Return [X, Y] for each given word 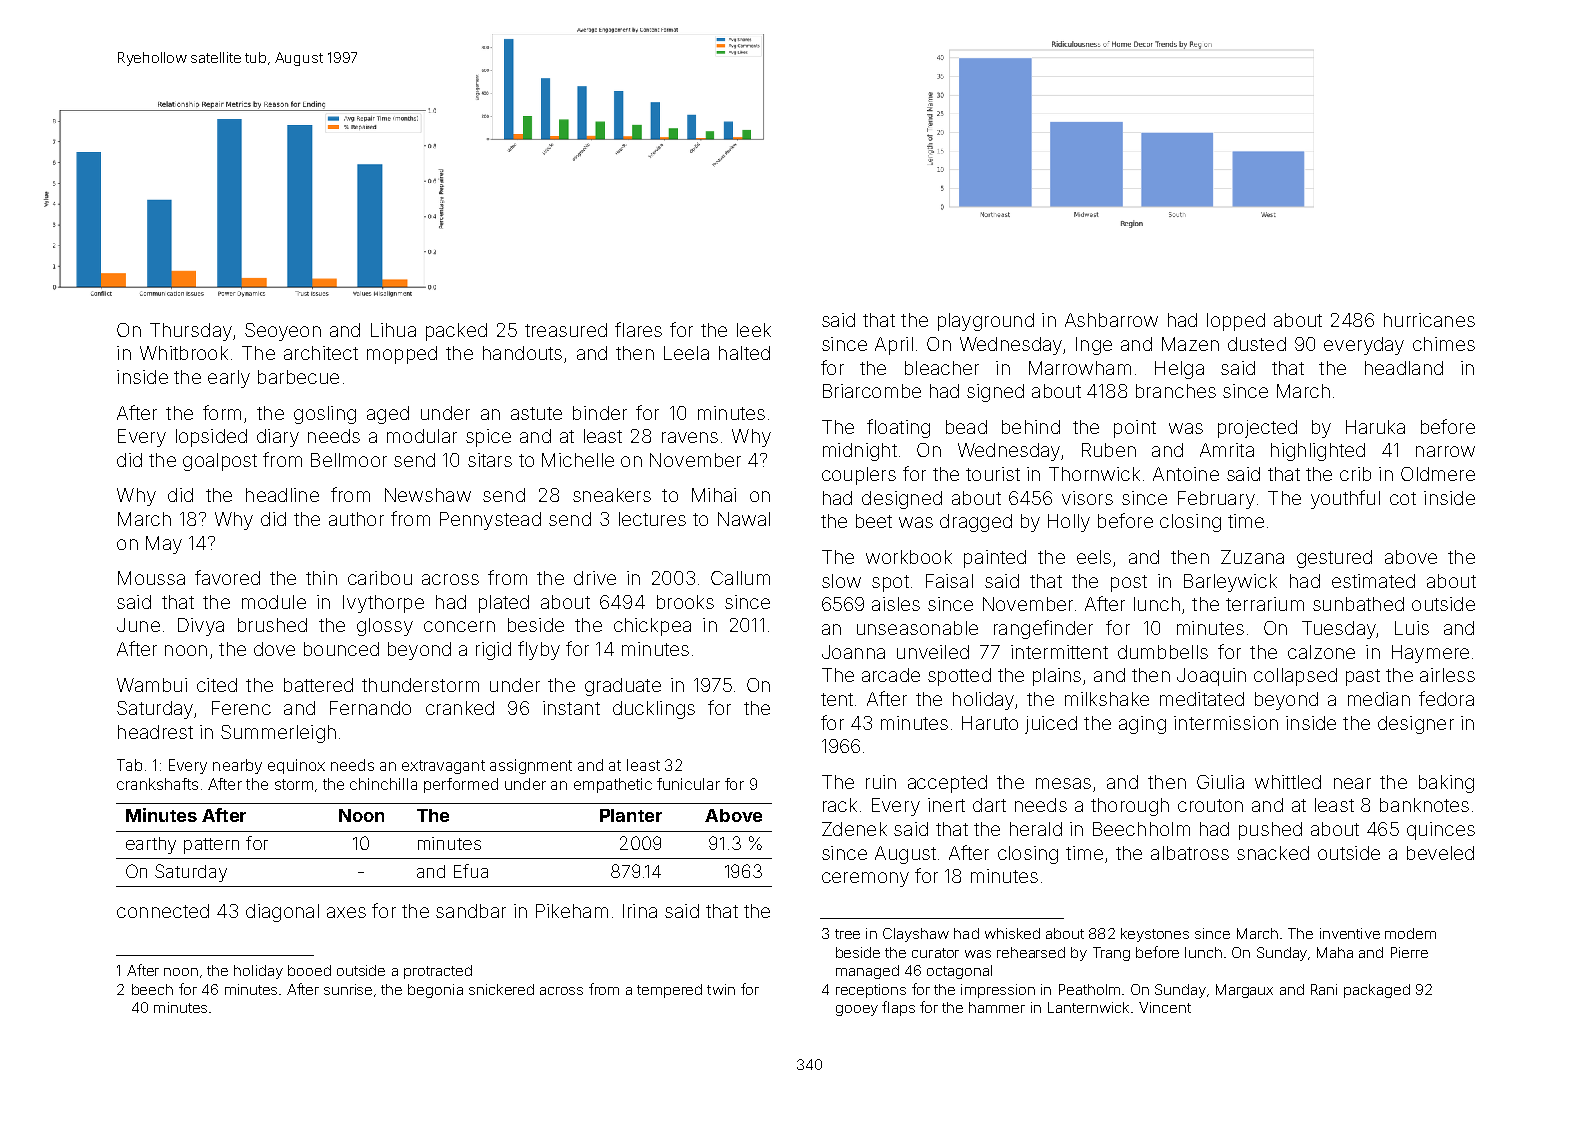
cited [217, 685]
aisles [896, 604]
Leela [686, 353]
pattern [211, 846]
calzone [1321, 652]
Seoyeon [283, 332]
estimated [1373, 581]
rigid [493, 651]
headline [282, 495]
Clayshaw [916, 935]
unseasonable [917, 628]
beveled [1440, 853]
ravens [690, 437]
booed [309, 970]
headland [1404, 368]
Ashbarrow [1111, 320]
